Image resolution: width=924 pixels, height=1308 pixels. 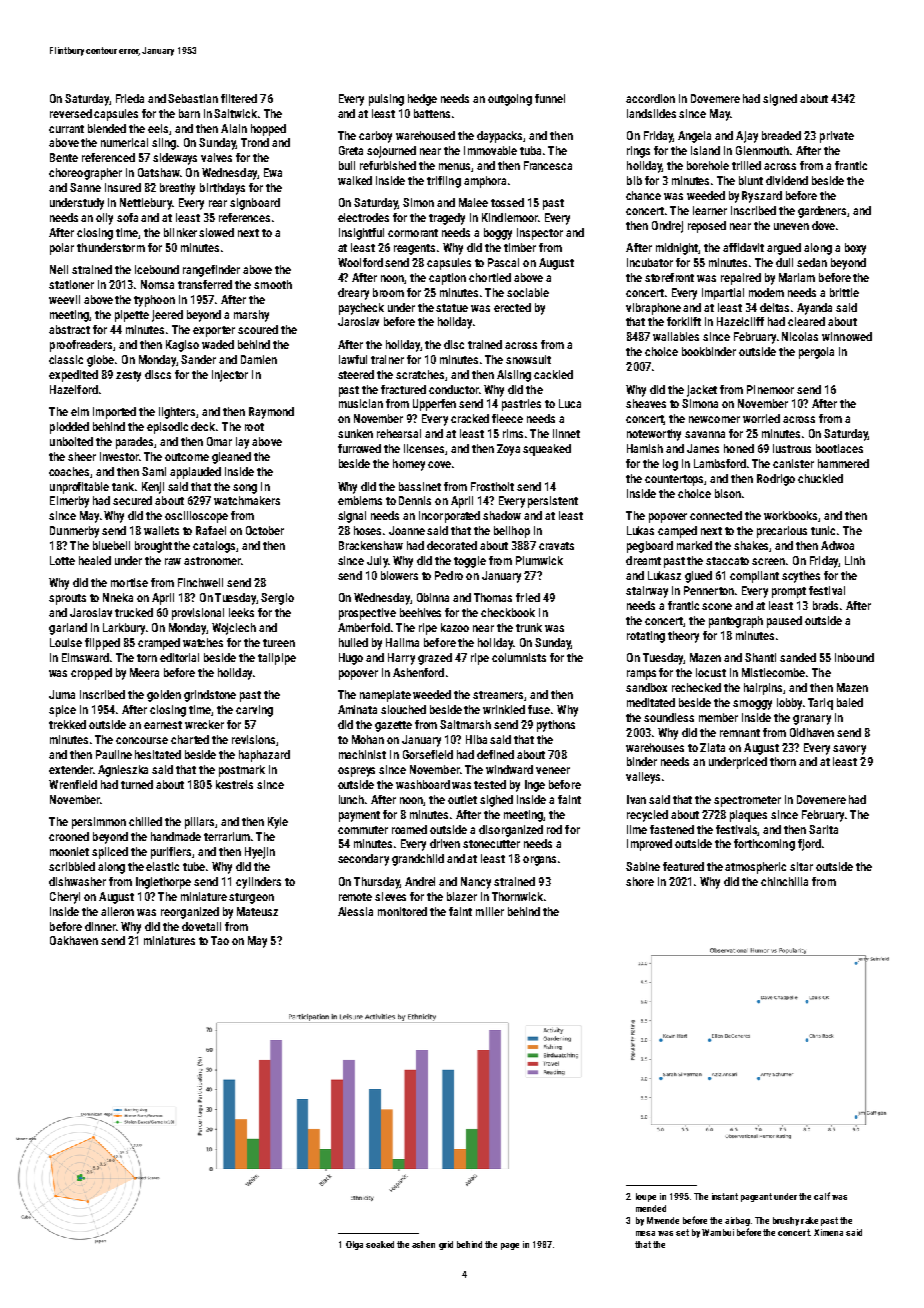 I want to click on brushy, so click(x=786, y=1221).
